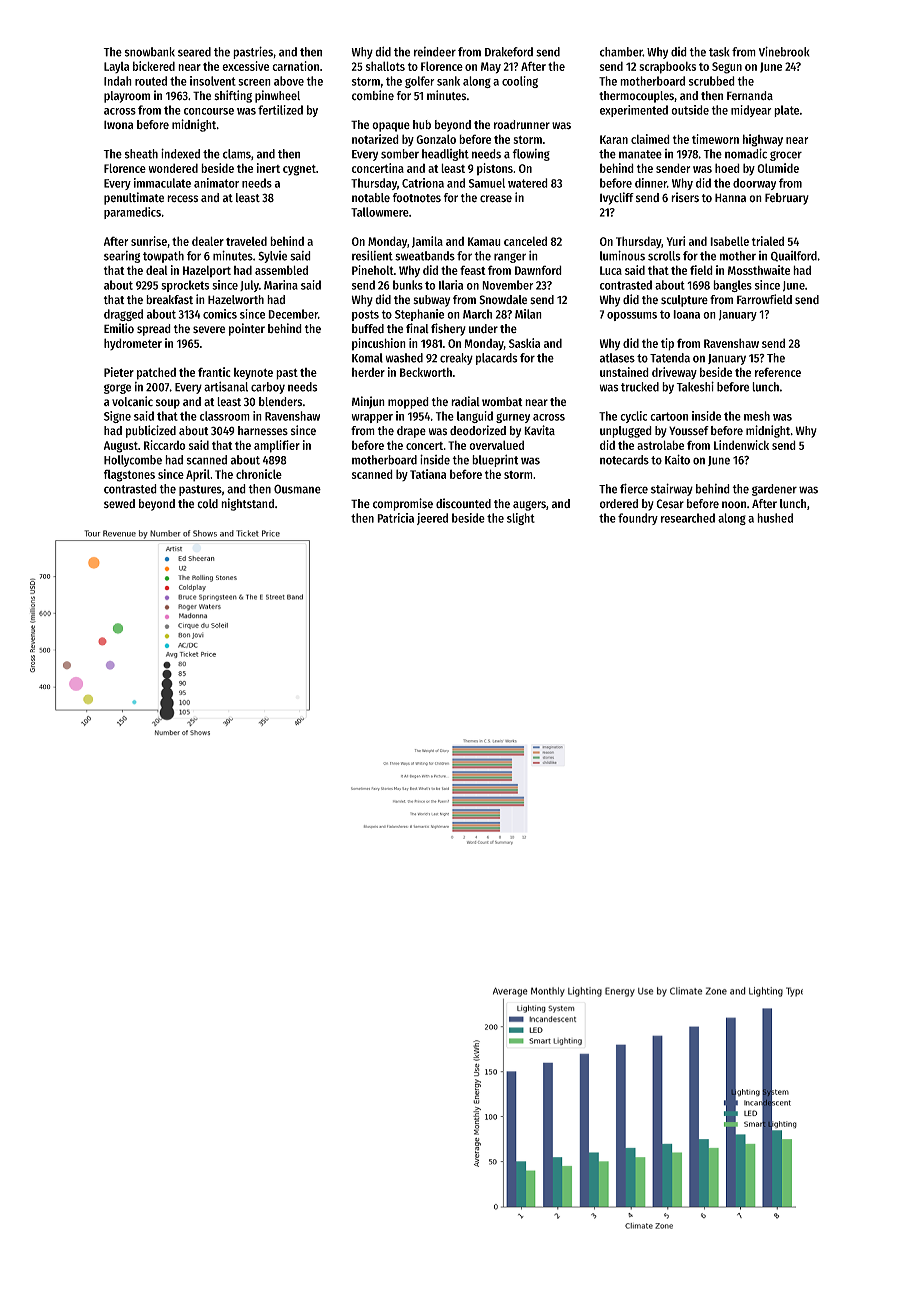  I want to click on Vinebrook, so click(784, 51).
